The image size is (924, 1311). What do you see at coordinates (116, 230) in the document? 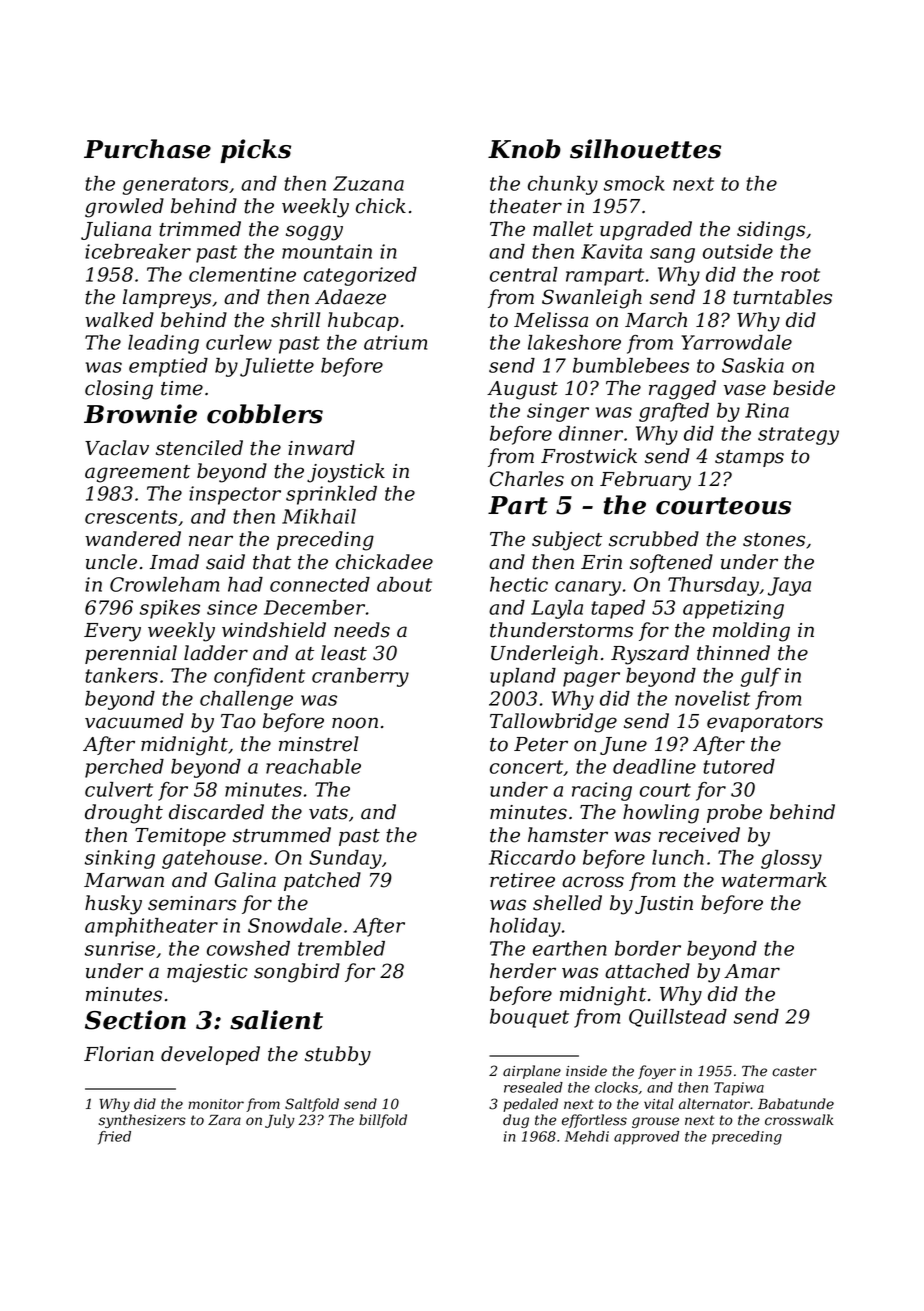
I see `Juliana` at bounding box center [116, 230].
